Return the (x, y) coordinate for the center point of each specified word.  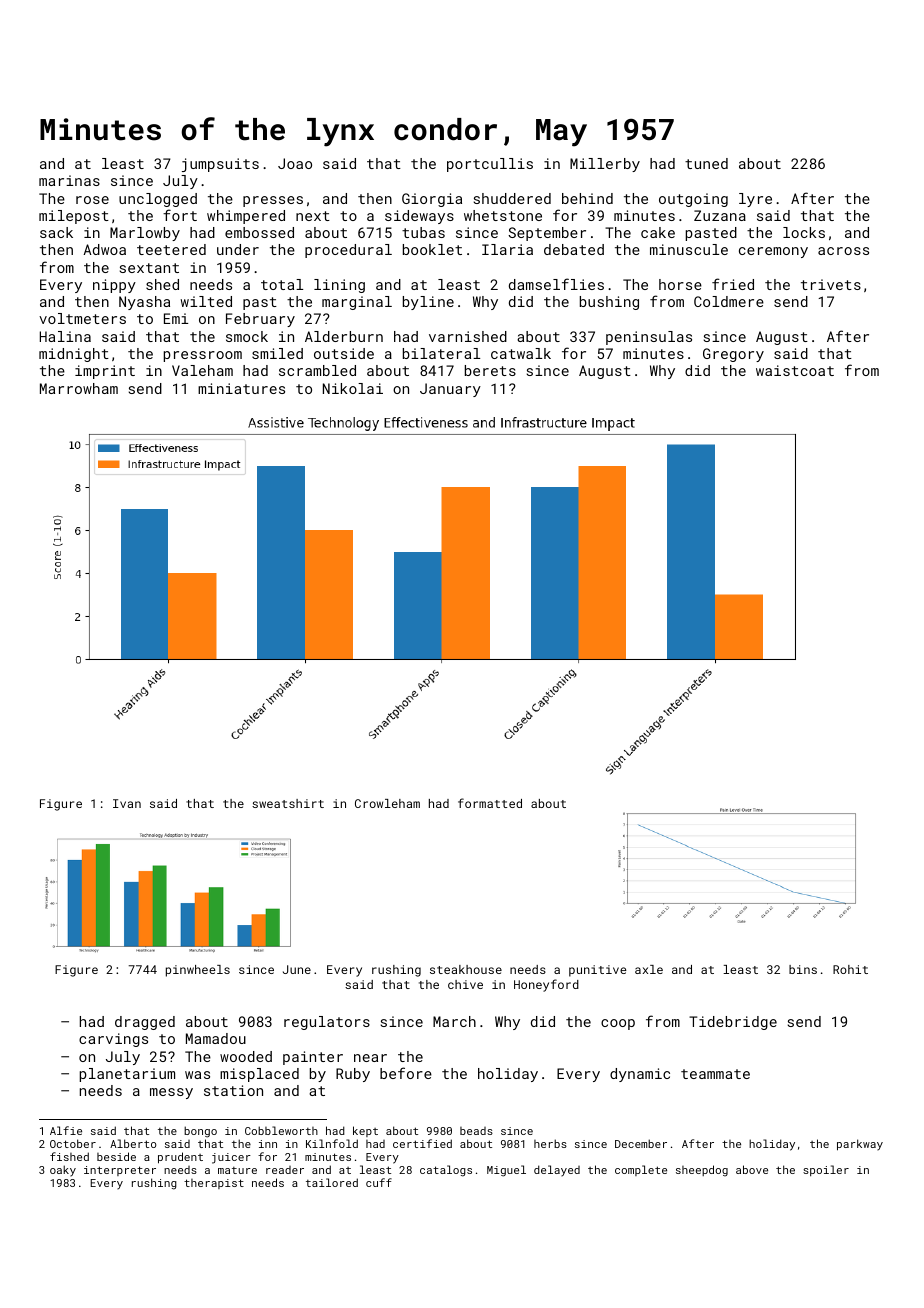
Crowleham (387, 803)
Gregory (733, 355)
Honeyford (546, 985)
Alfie (66, 1130)
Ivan (127, 803)
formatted (490, 803)
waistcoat (795, 370)
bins (803, 969)
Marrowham (79, 388)
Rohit (850, 969)
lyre (755, 200)
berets (490, 370)
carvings (113, 1040)
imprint (105, 372)
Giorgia (432, 200)
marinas (69, 180)
